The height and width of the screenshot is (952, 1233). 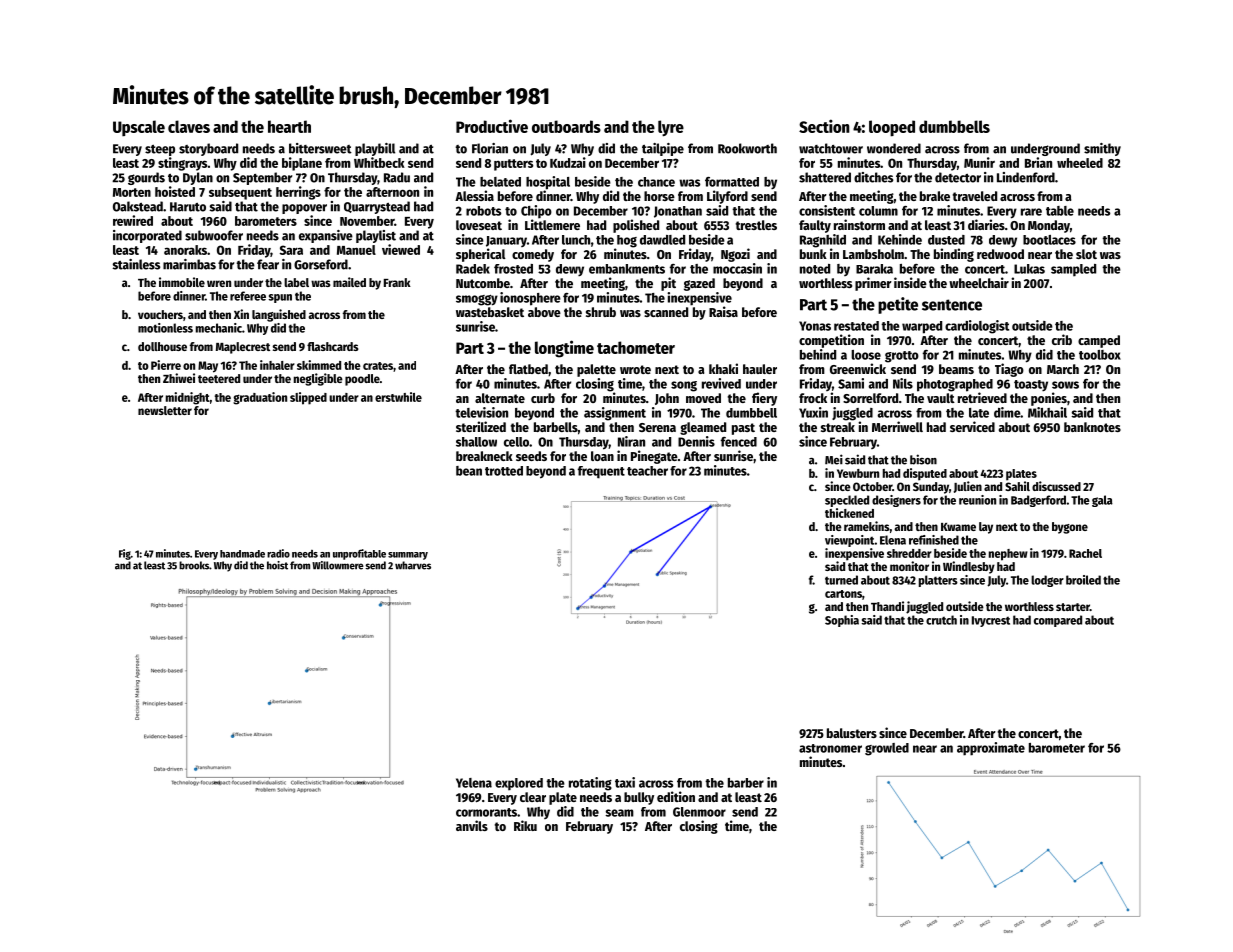 I want to click on Glenmoor, so click(x=699, y=812).
